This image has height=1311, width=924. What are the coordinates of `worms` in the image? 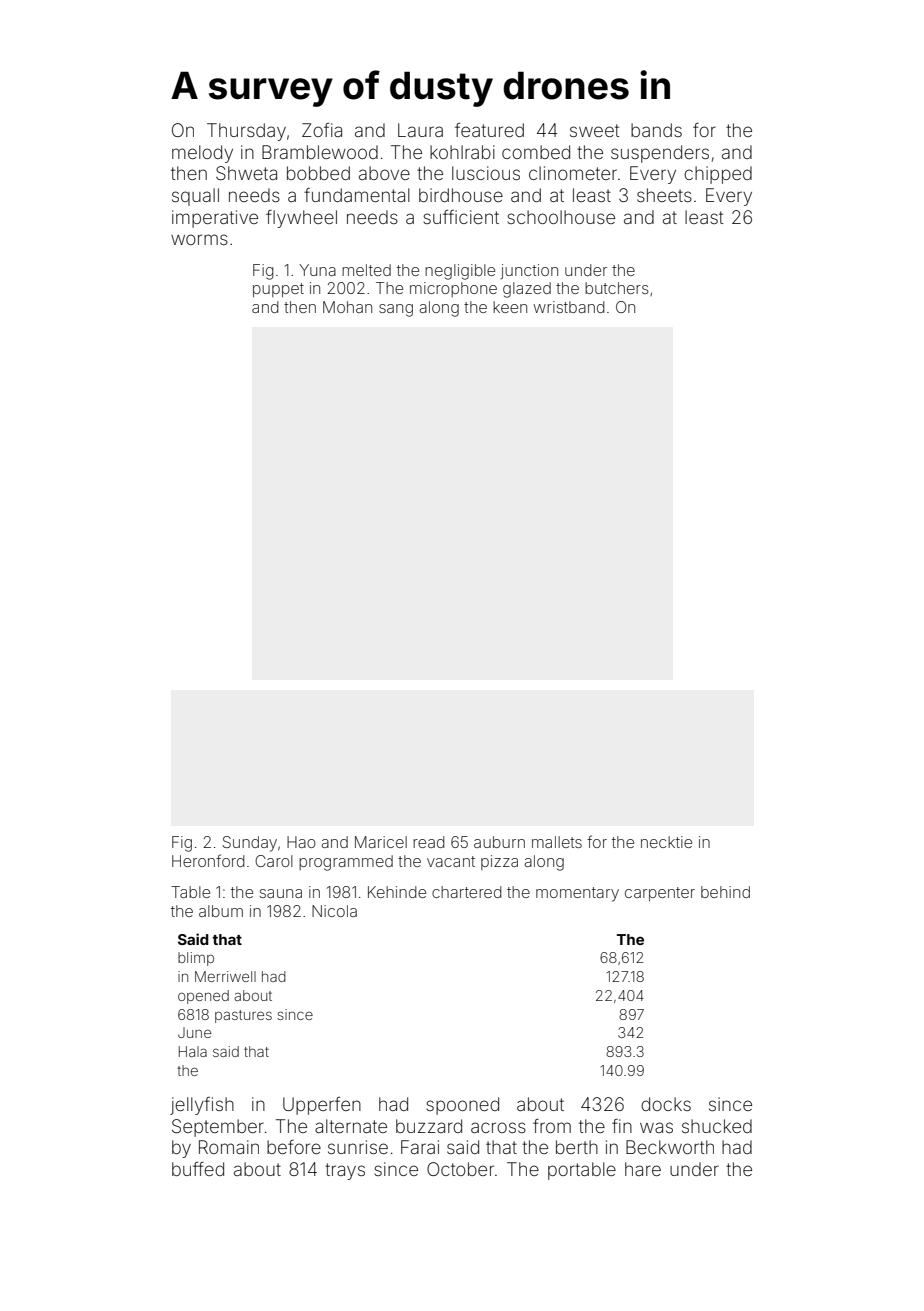 It's located at (199, 239).
